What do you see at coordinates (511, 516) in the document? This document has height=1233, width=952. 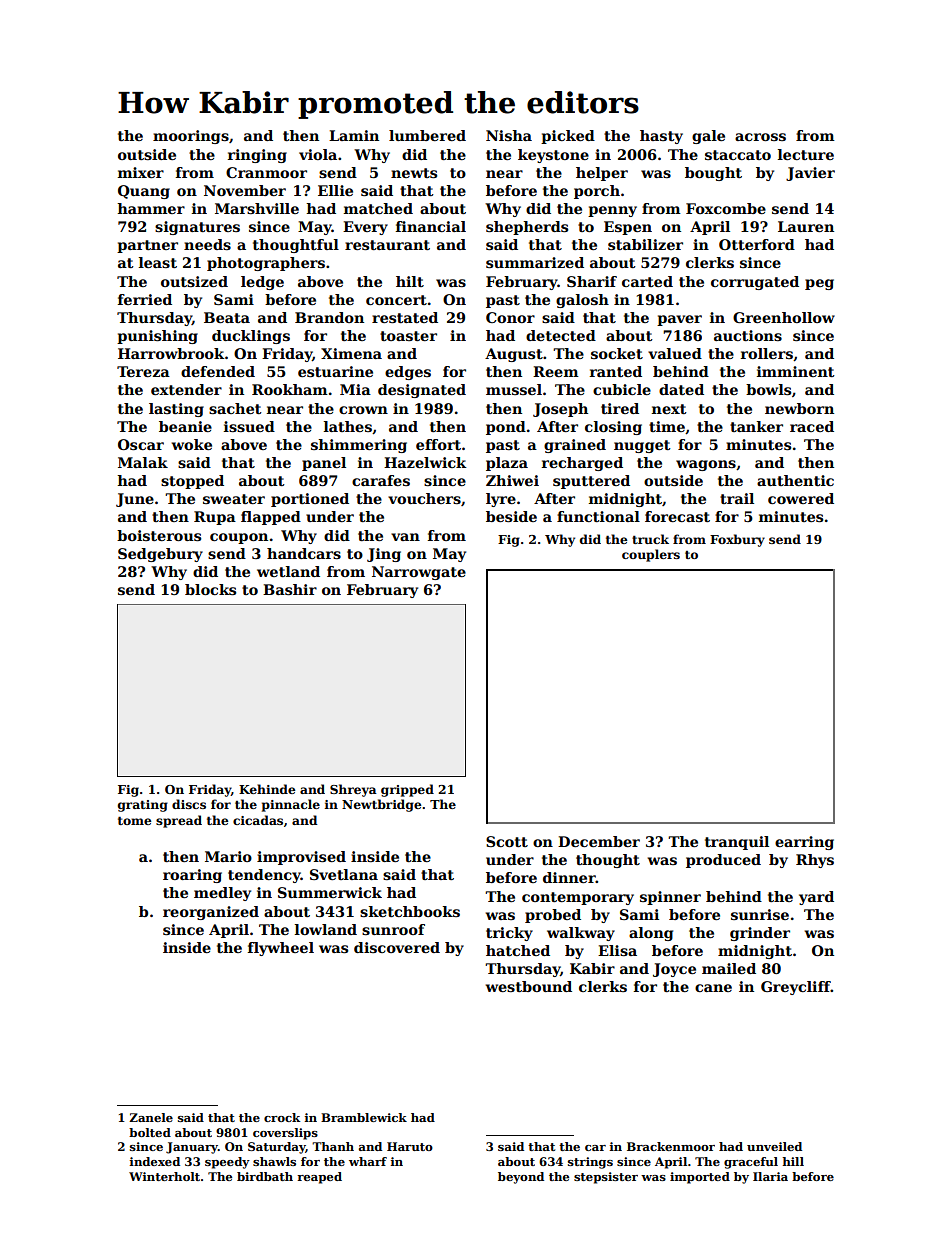 I see `beside` at bounding box center [511, 516].
